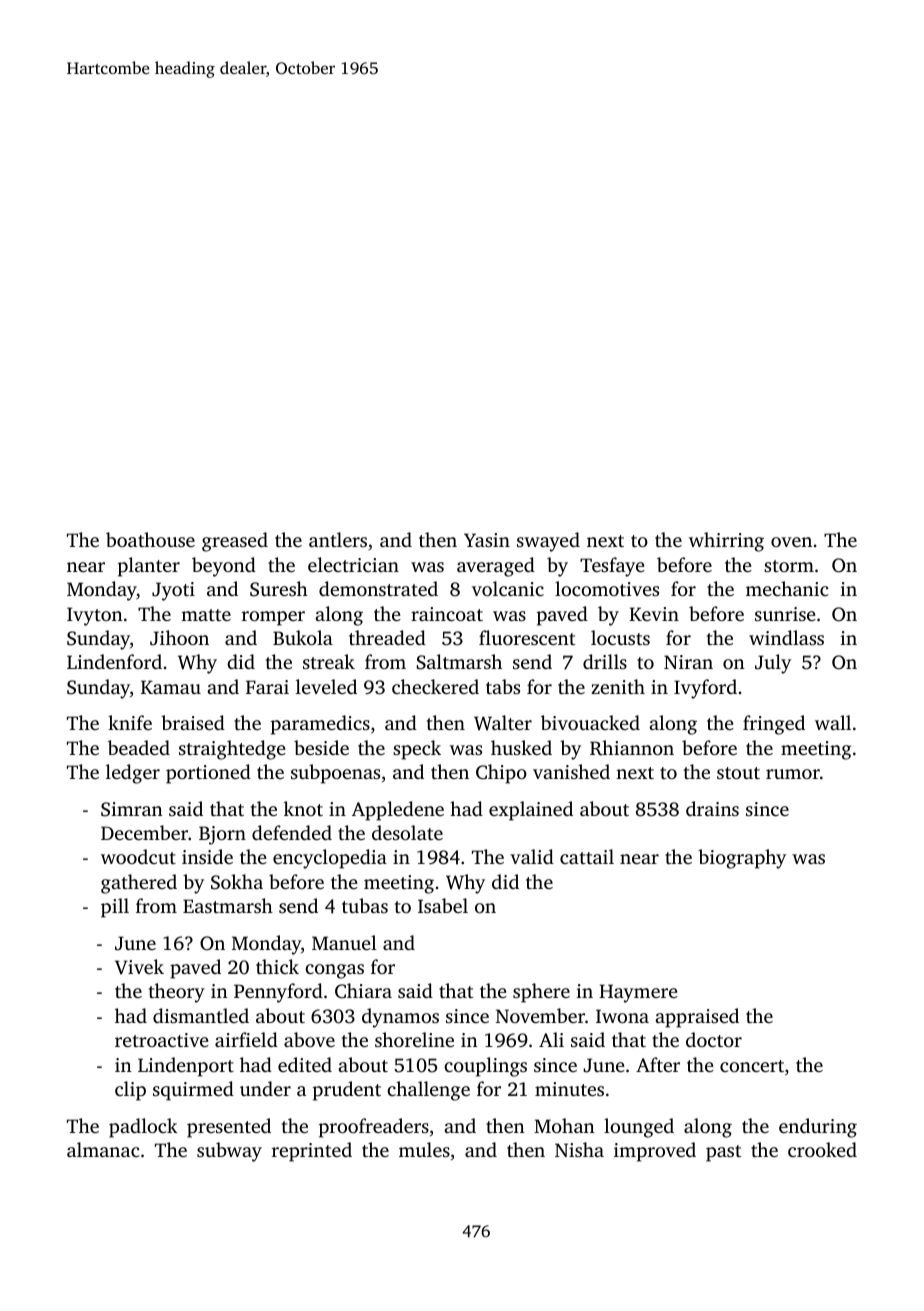 The image size is (924, 1311). Describe the element at coordinates (443, 905) in the page. I see `Isabel` at that location.
